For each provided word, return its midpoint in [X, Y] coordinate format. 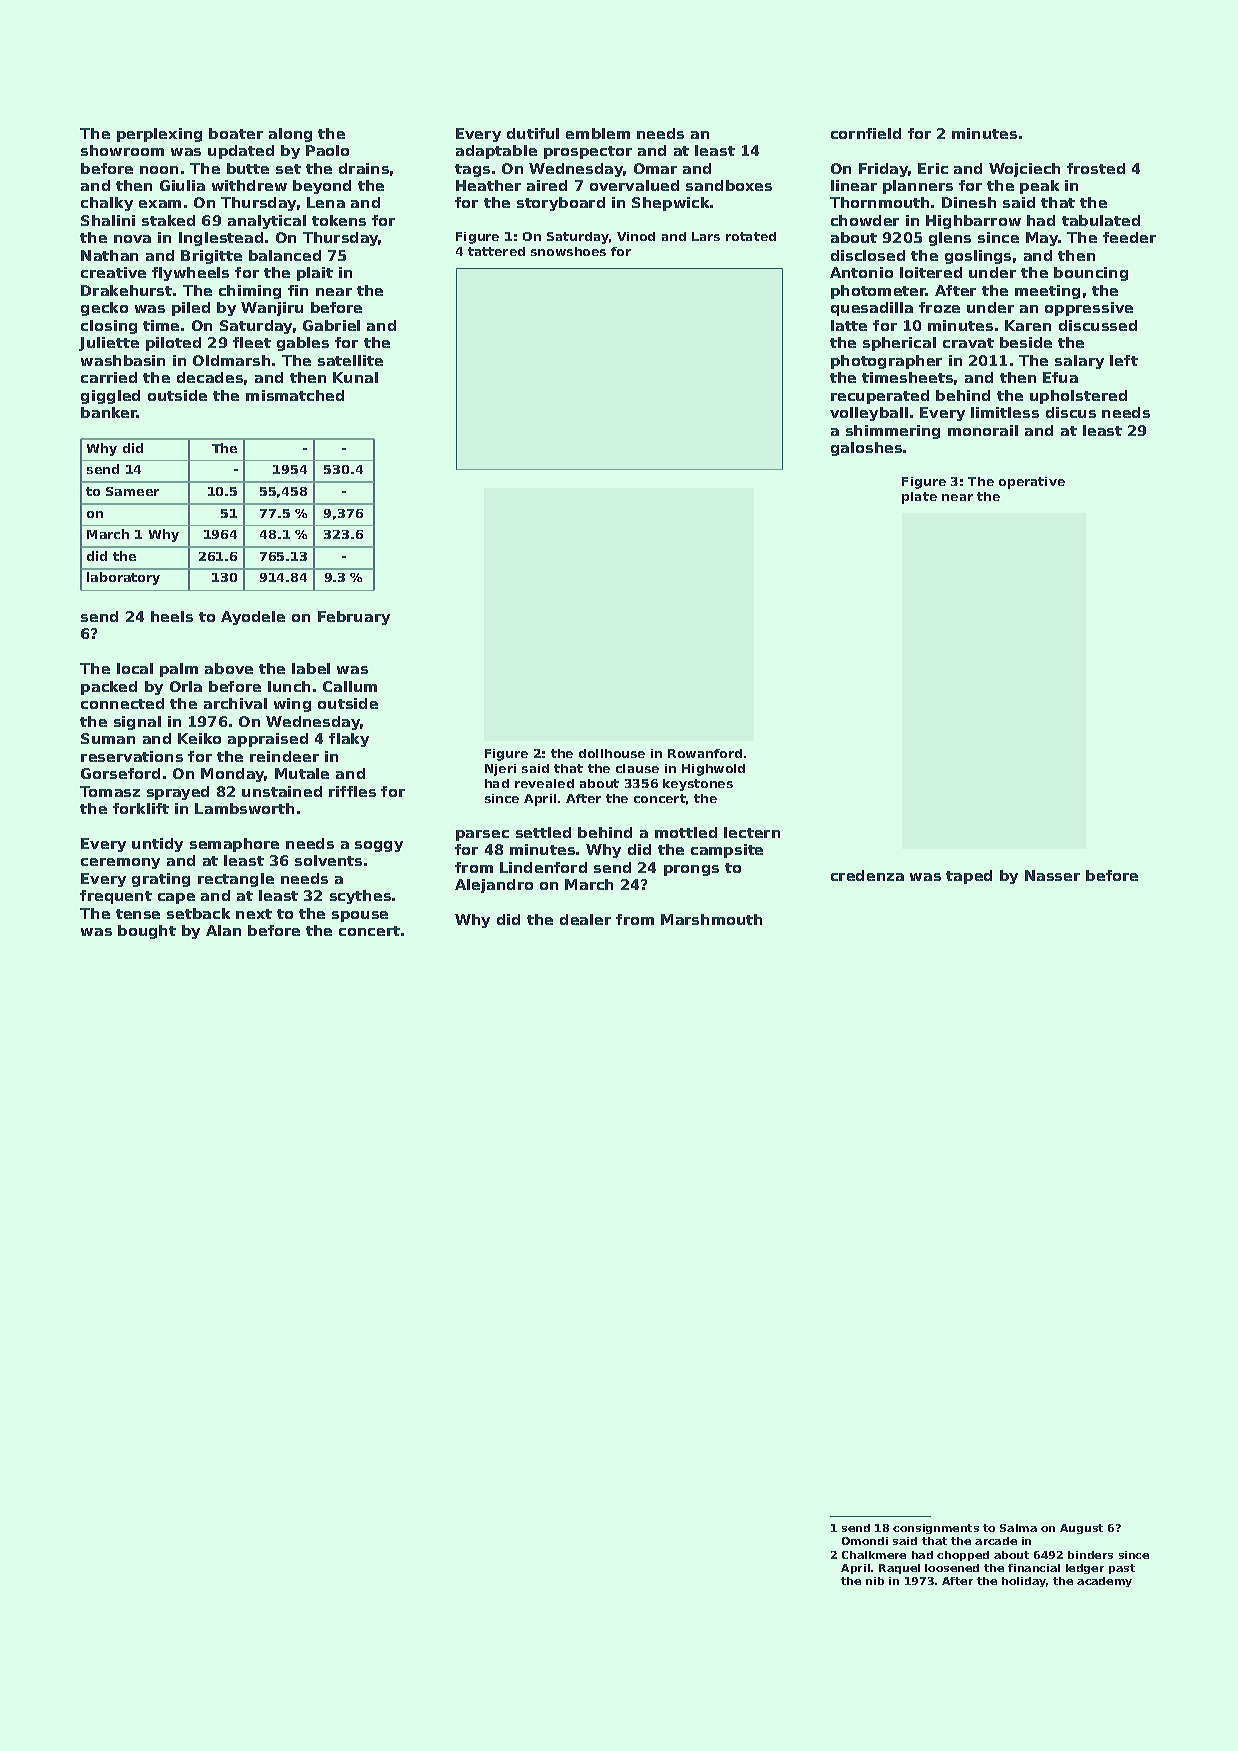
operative [1032, 483]
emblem [598, 133]
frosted [1096, 168]
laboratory [123, 578]
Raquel [899, 1569]
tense [138, 914]
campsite [727, 851]
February [354, 618]
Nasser [1052, 875]
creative [113, 272]
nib [875, 1581]
